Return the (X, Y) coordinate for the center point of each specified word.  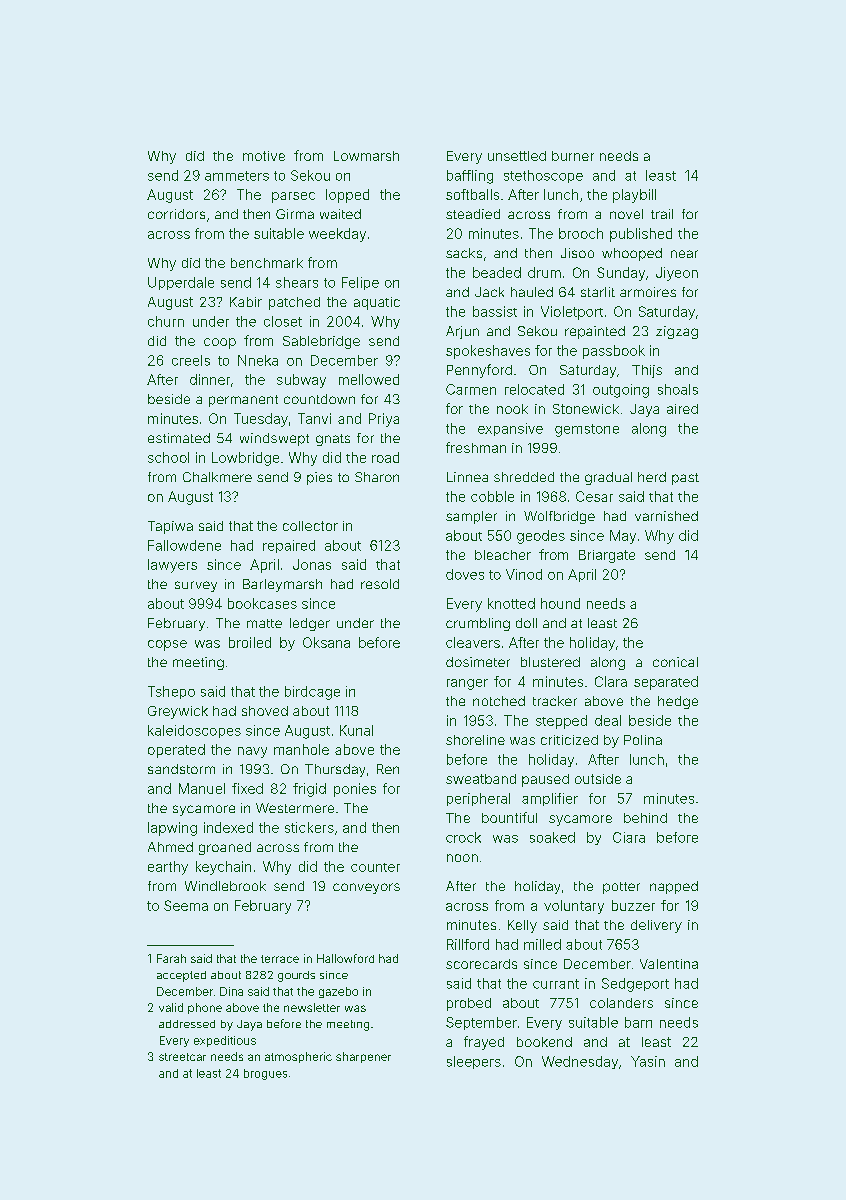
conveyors (366, 888)
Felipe (360, 283)
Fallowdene (184, 545)
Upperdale (181, 283)
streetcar (182, 1057)
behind (645, 818)
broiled (250, 642)
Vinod (524, 574)
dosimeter (478, 662)
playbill (634, 196)
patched (294, 303)
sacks (464, 253)
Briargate (607, 556)
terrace (280, 959)
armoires (648, 292)
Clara (611, 681)
